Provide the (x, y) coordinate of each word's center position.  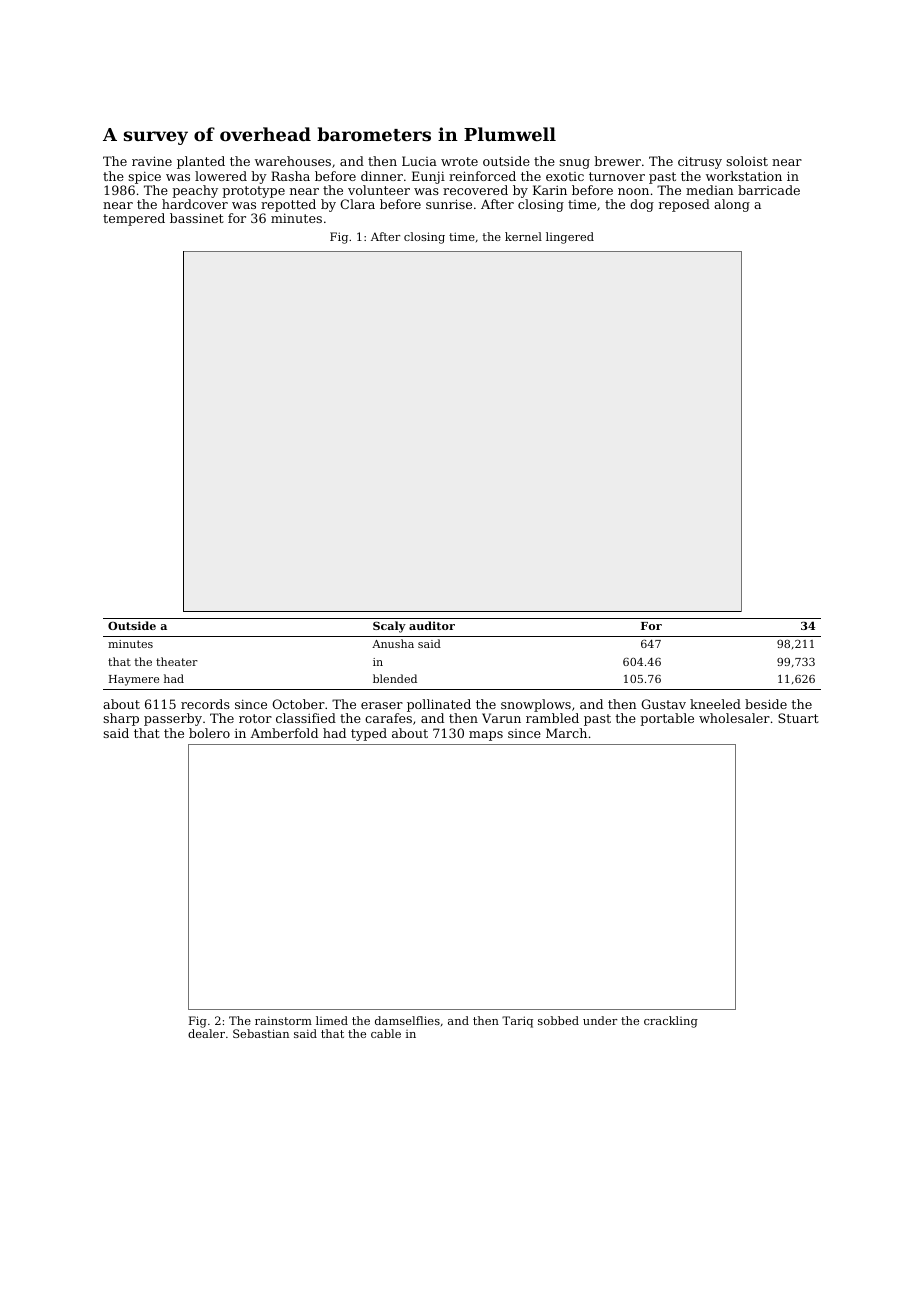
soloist (747, 161)
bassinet (197, 218)
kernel (523, 236)
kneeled (715, 704)
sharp (121, 719)
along (732, 205)
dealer (206, 1033)
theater (177, 661)
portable (667, 719)
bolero (209, 733)
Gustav (663, 704)
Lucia (419, 161)
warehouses (293, 161)
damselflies (407, 1020)
